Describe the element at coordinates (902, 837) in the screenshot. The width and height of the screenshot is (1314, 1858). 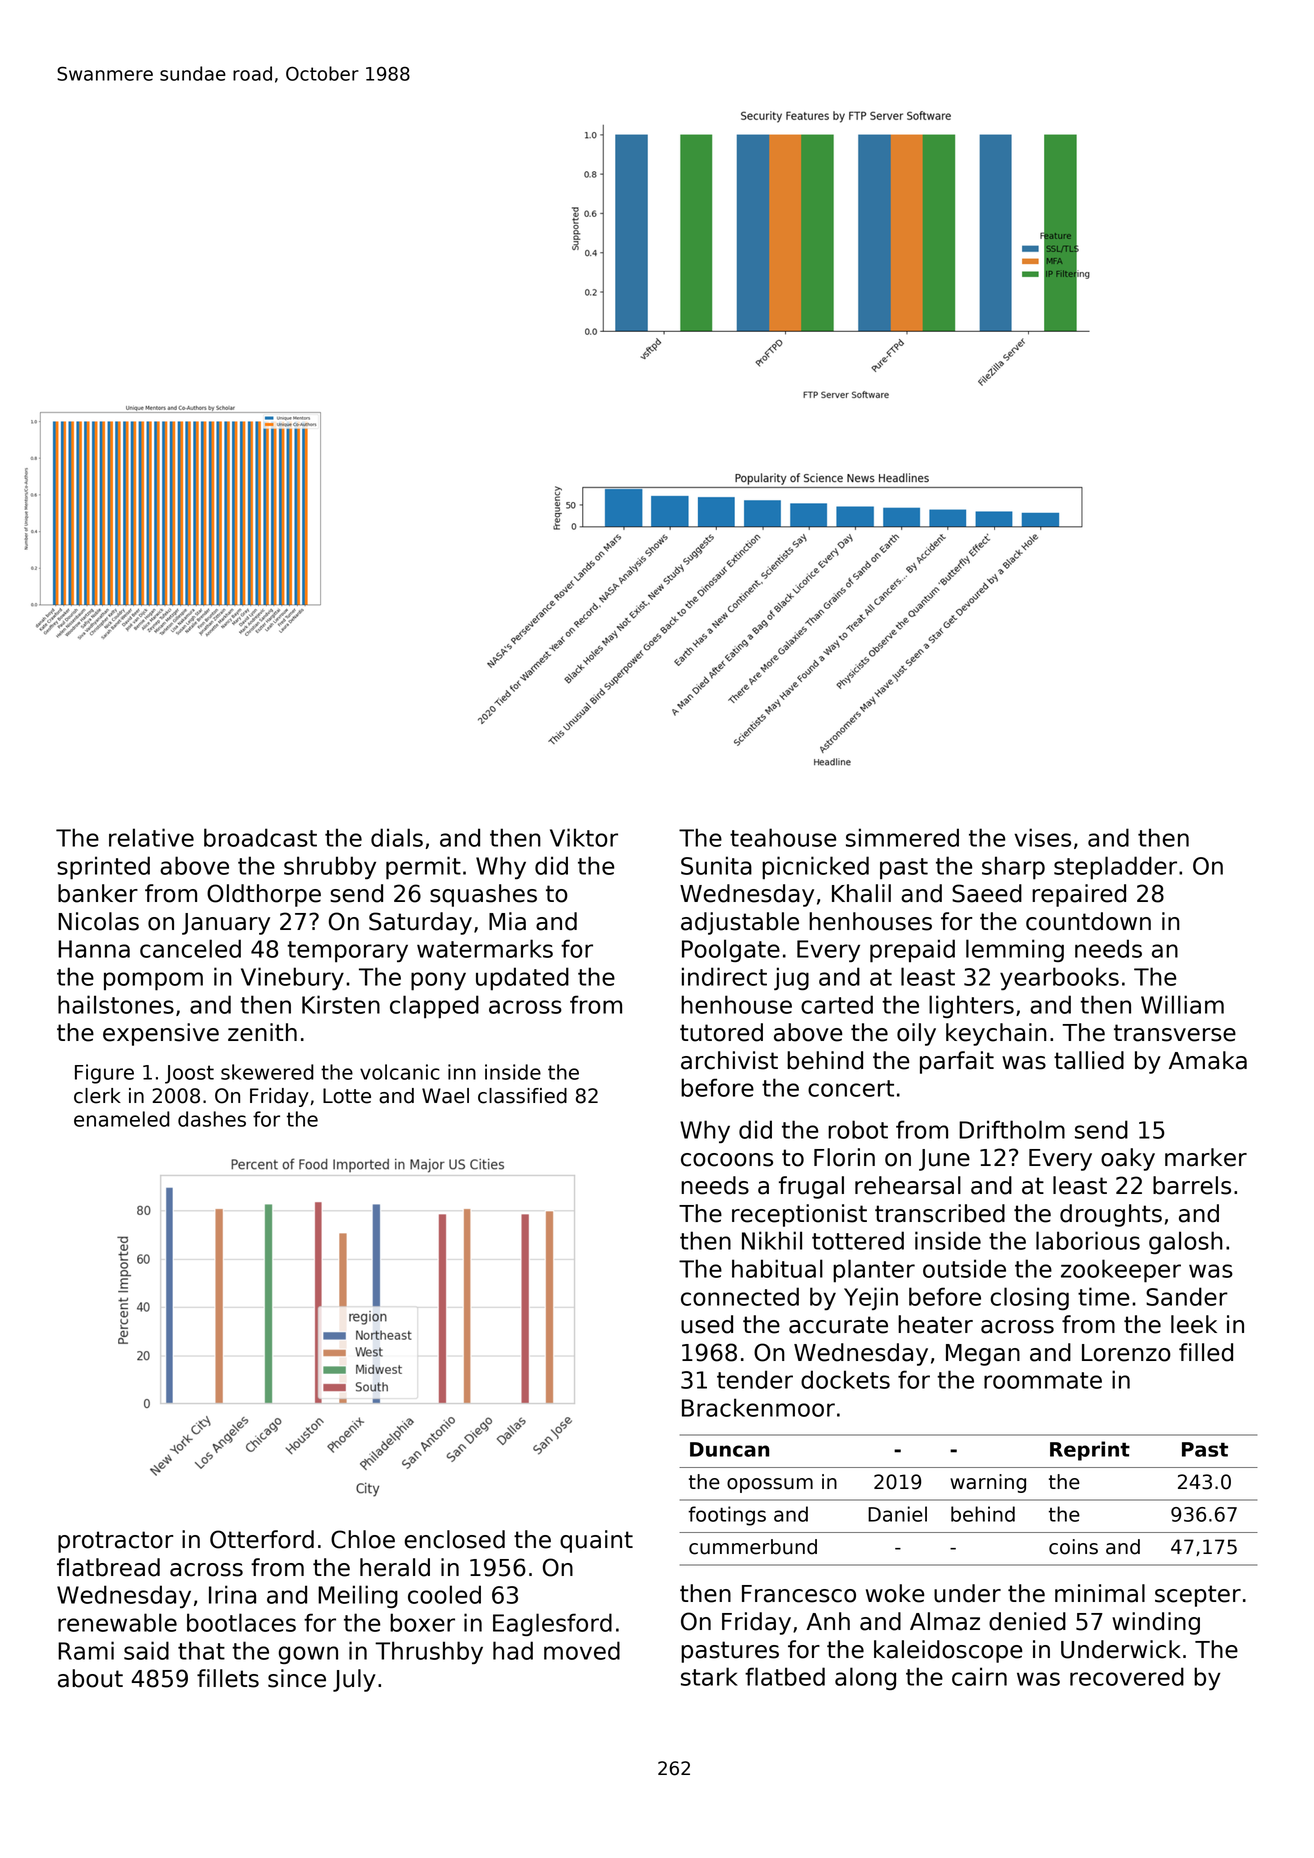
I see `simmered` at that location.
